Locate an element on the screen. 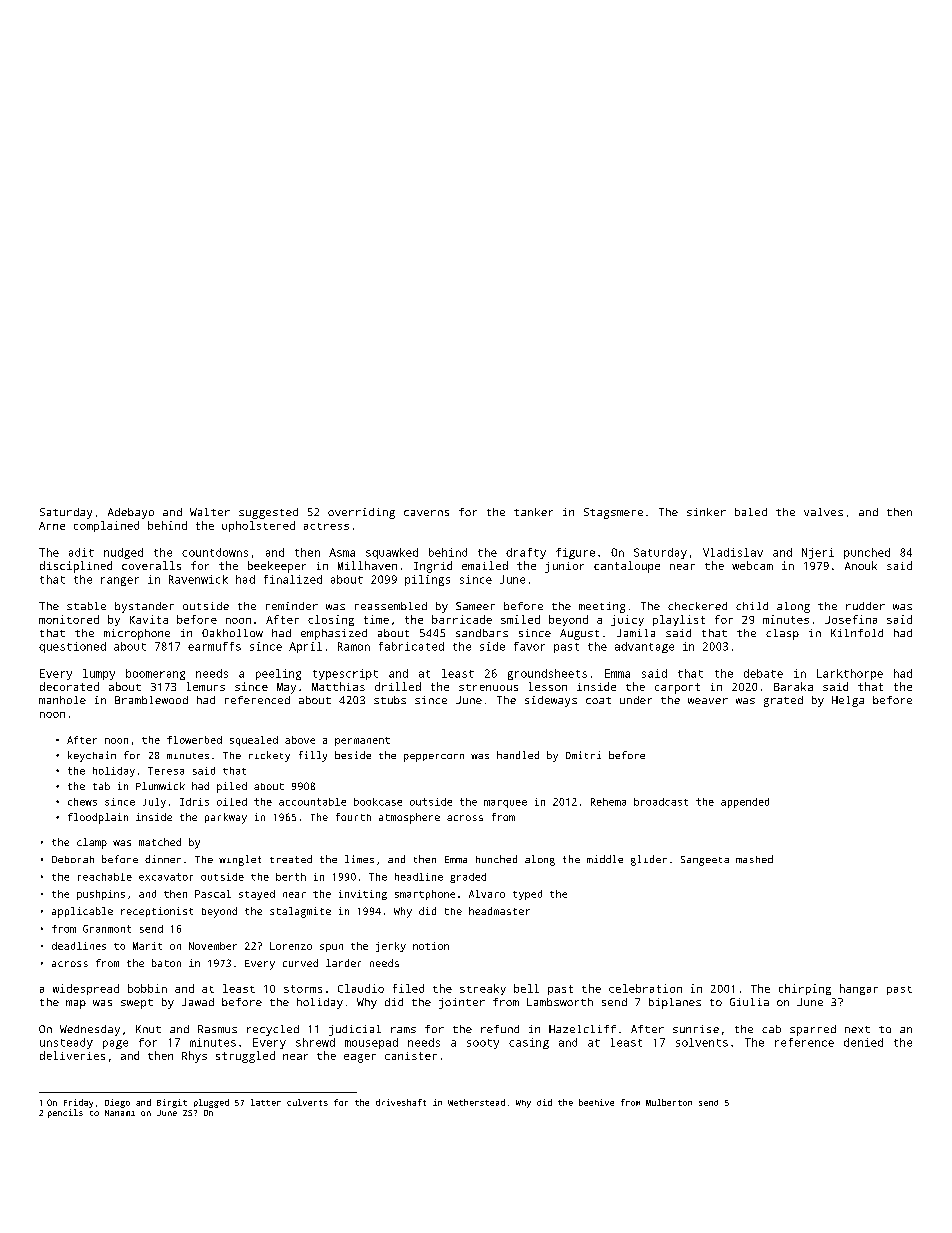 The width and height of the screenshot is (952, 1233). Adebayo is located at coordinates (131, 513).
